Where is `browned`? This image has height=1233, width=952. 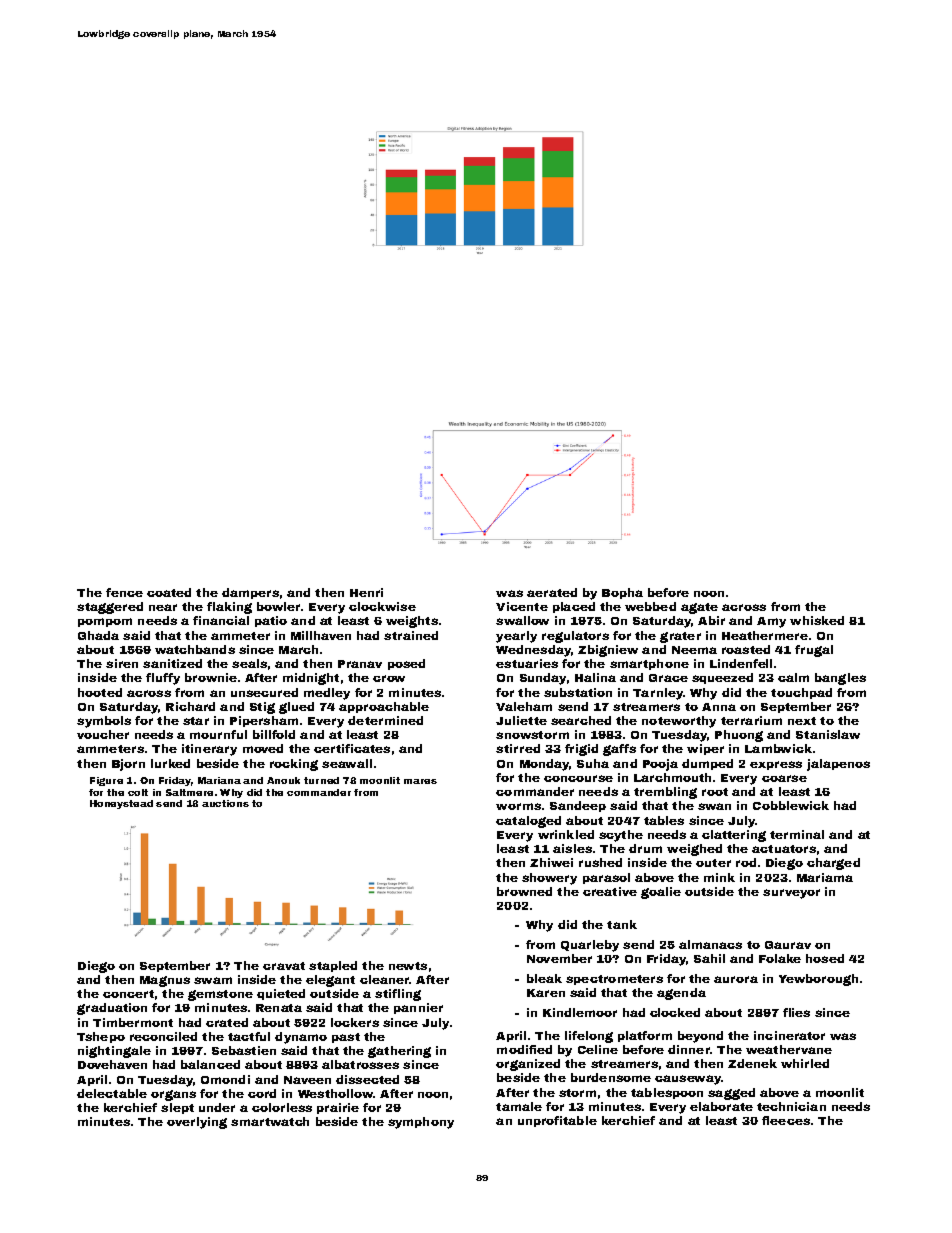
browned is located at coordinates (524, 891).
